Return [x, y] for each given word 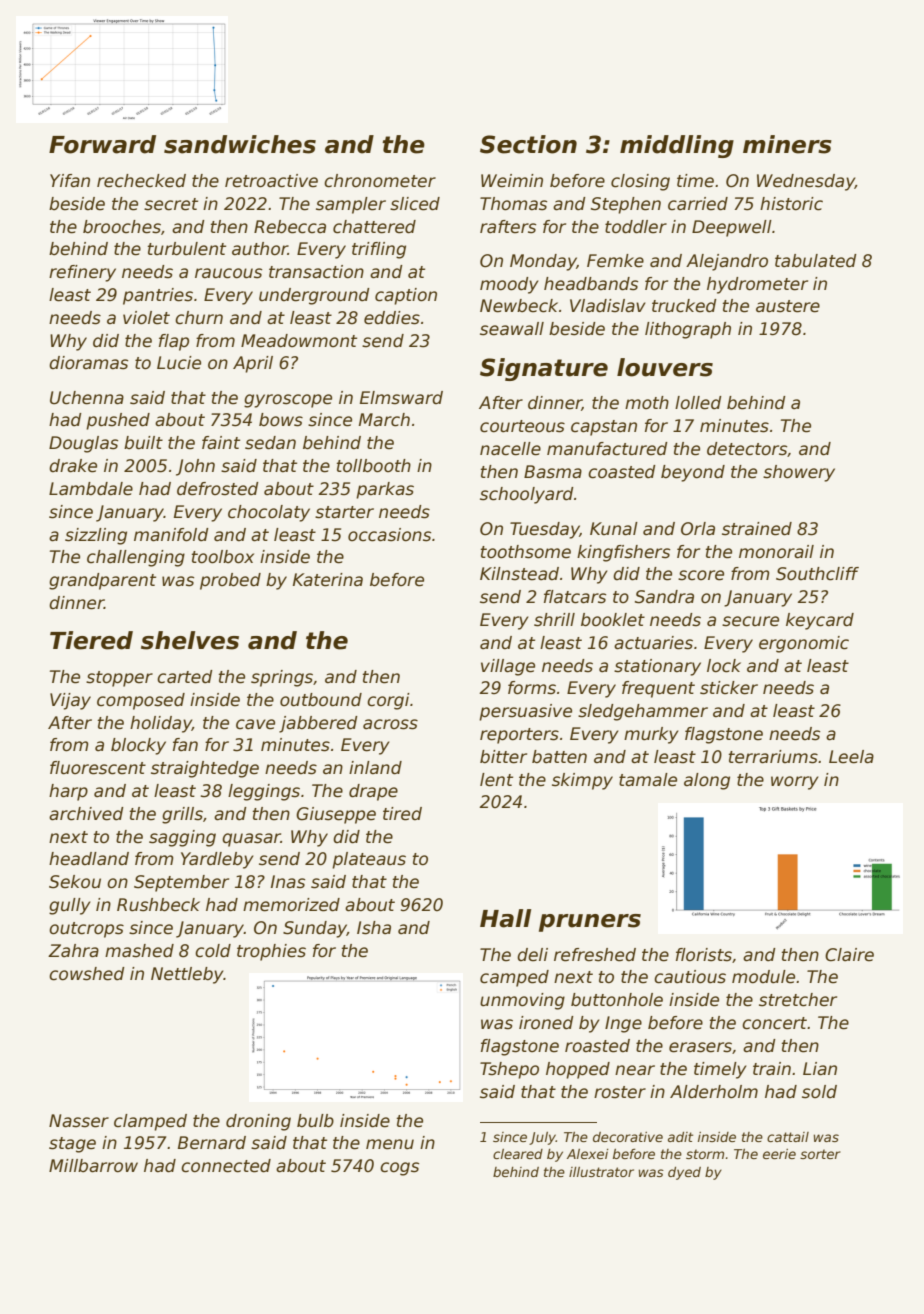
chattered [374, 227]
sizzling [96, 536]
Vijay [70, 701]
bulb [315, 1121]
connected [226, 1166]
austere [788, 306]
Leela [851, 757]
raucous [228, 273]
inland [375, 768]
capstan [604, 428]
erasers [700, 1047]
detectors [747, 449]
